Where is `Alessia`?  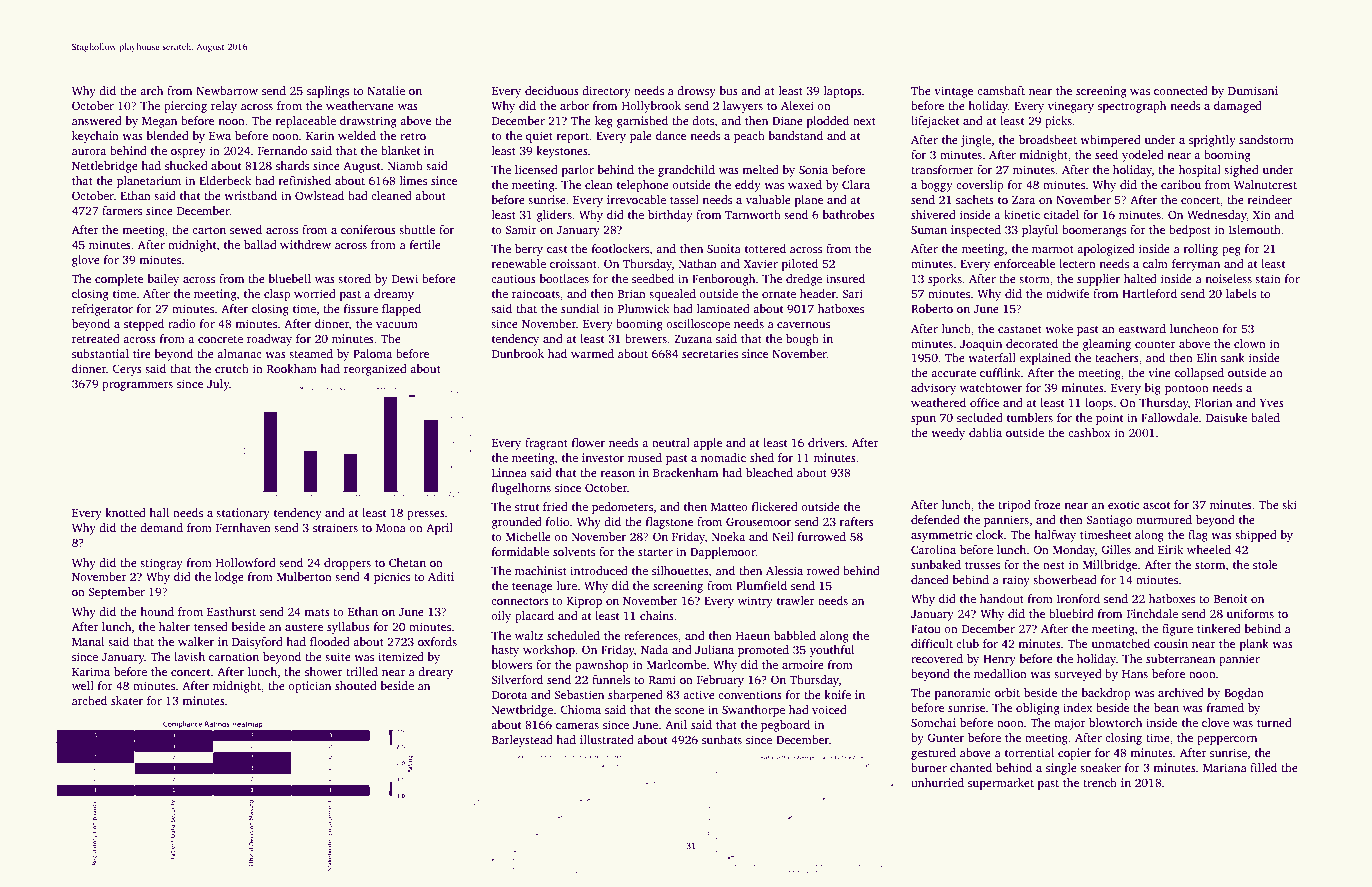 Alessia is located at coordinates (784, 570).
